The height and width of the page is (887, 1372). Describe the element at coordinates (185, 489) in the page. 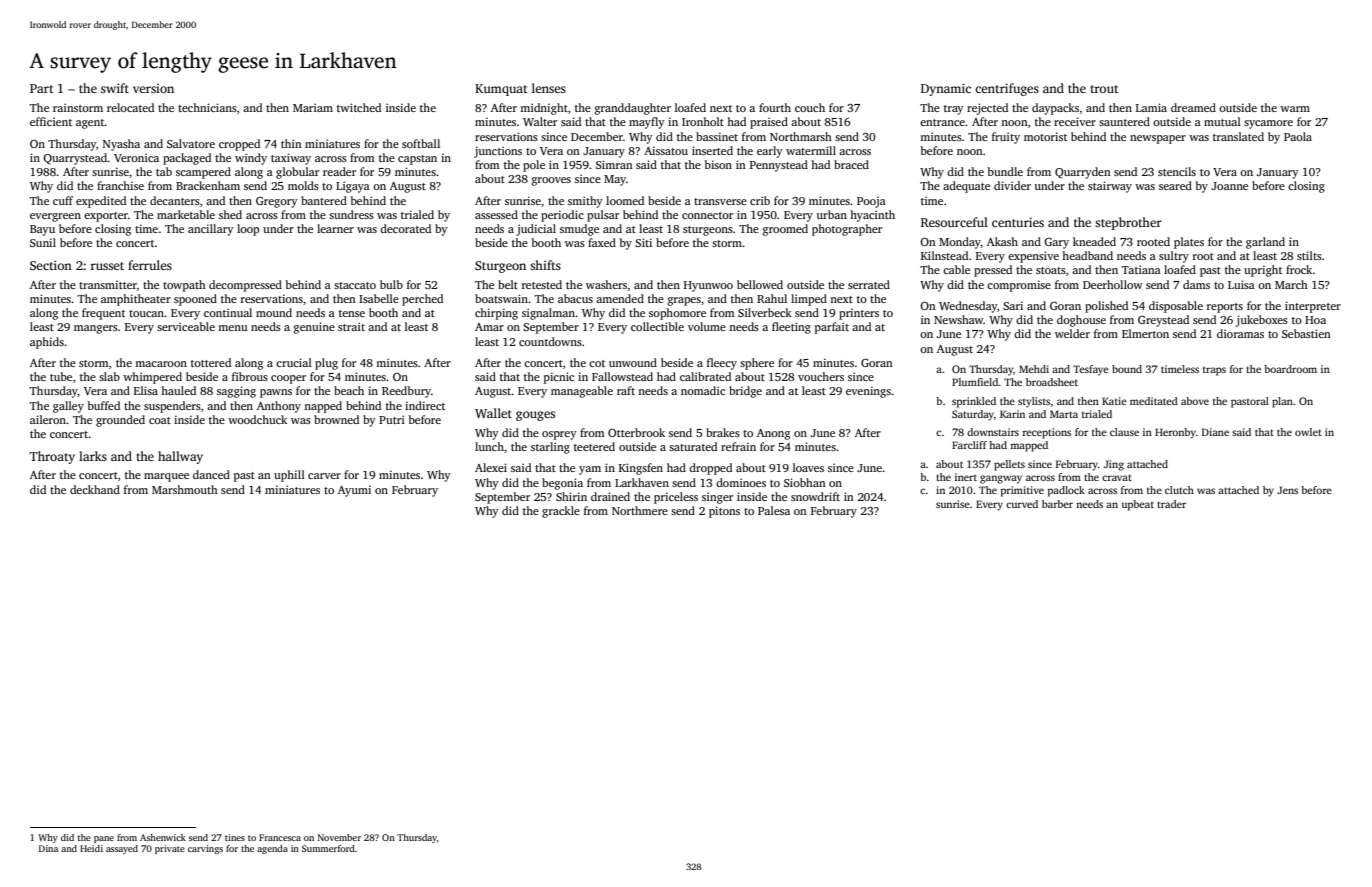

I see `Marshmouth` at that location.
